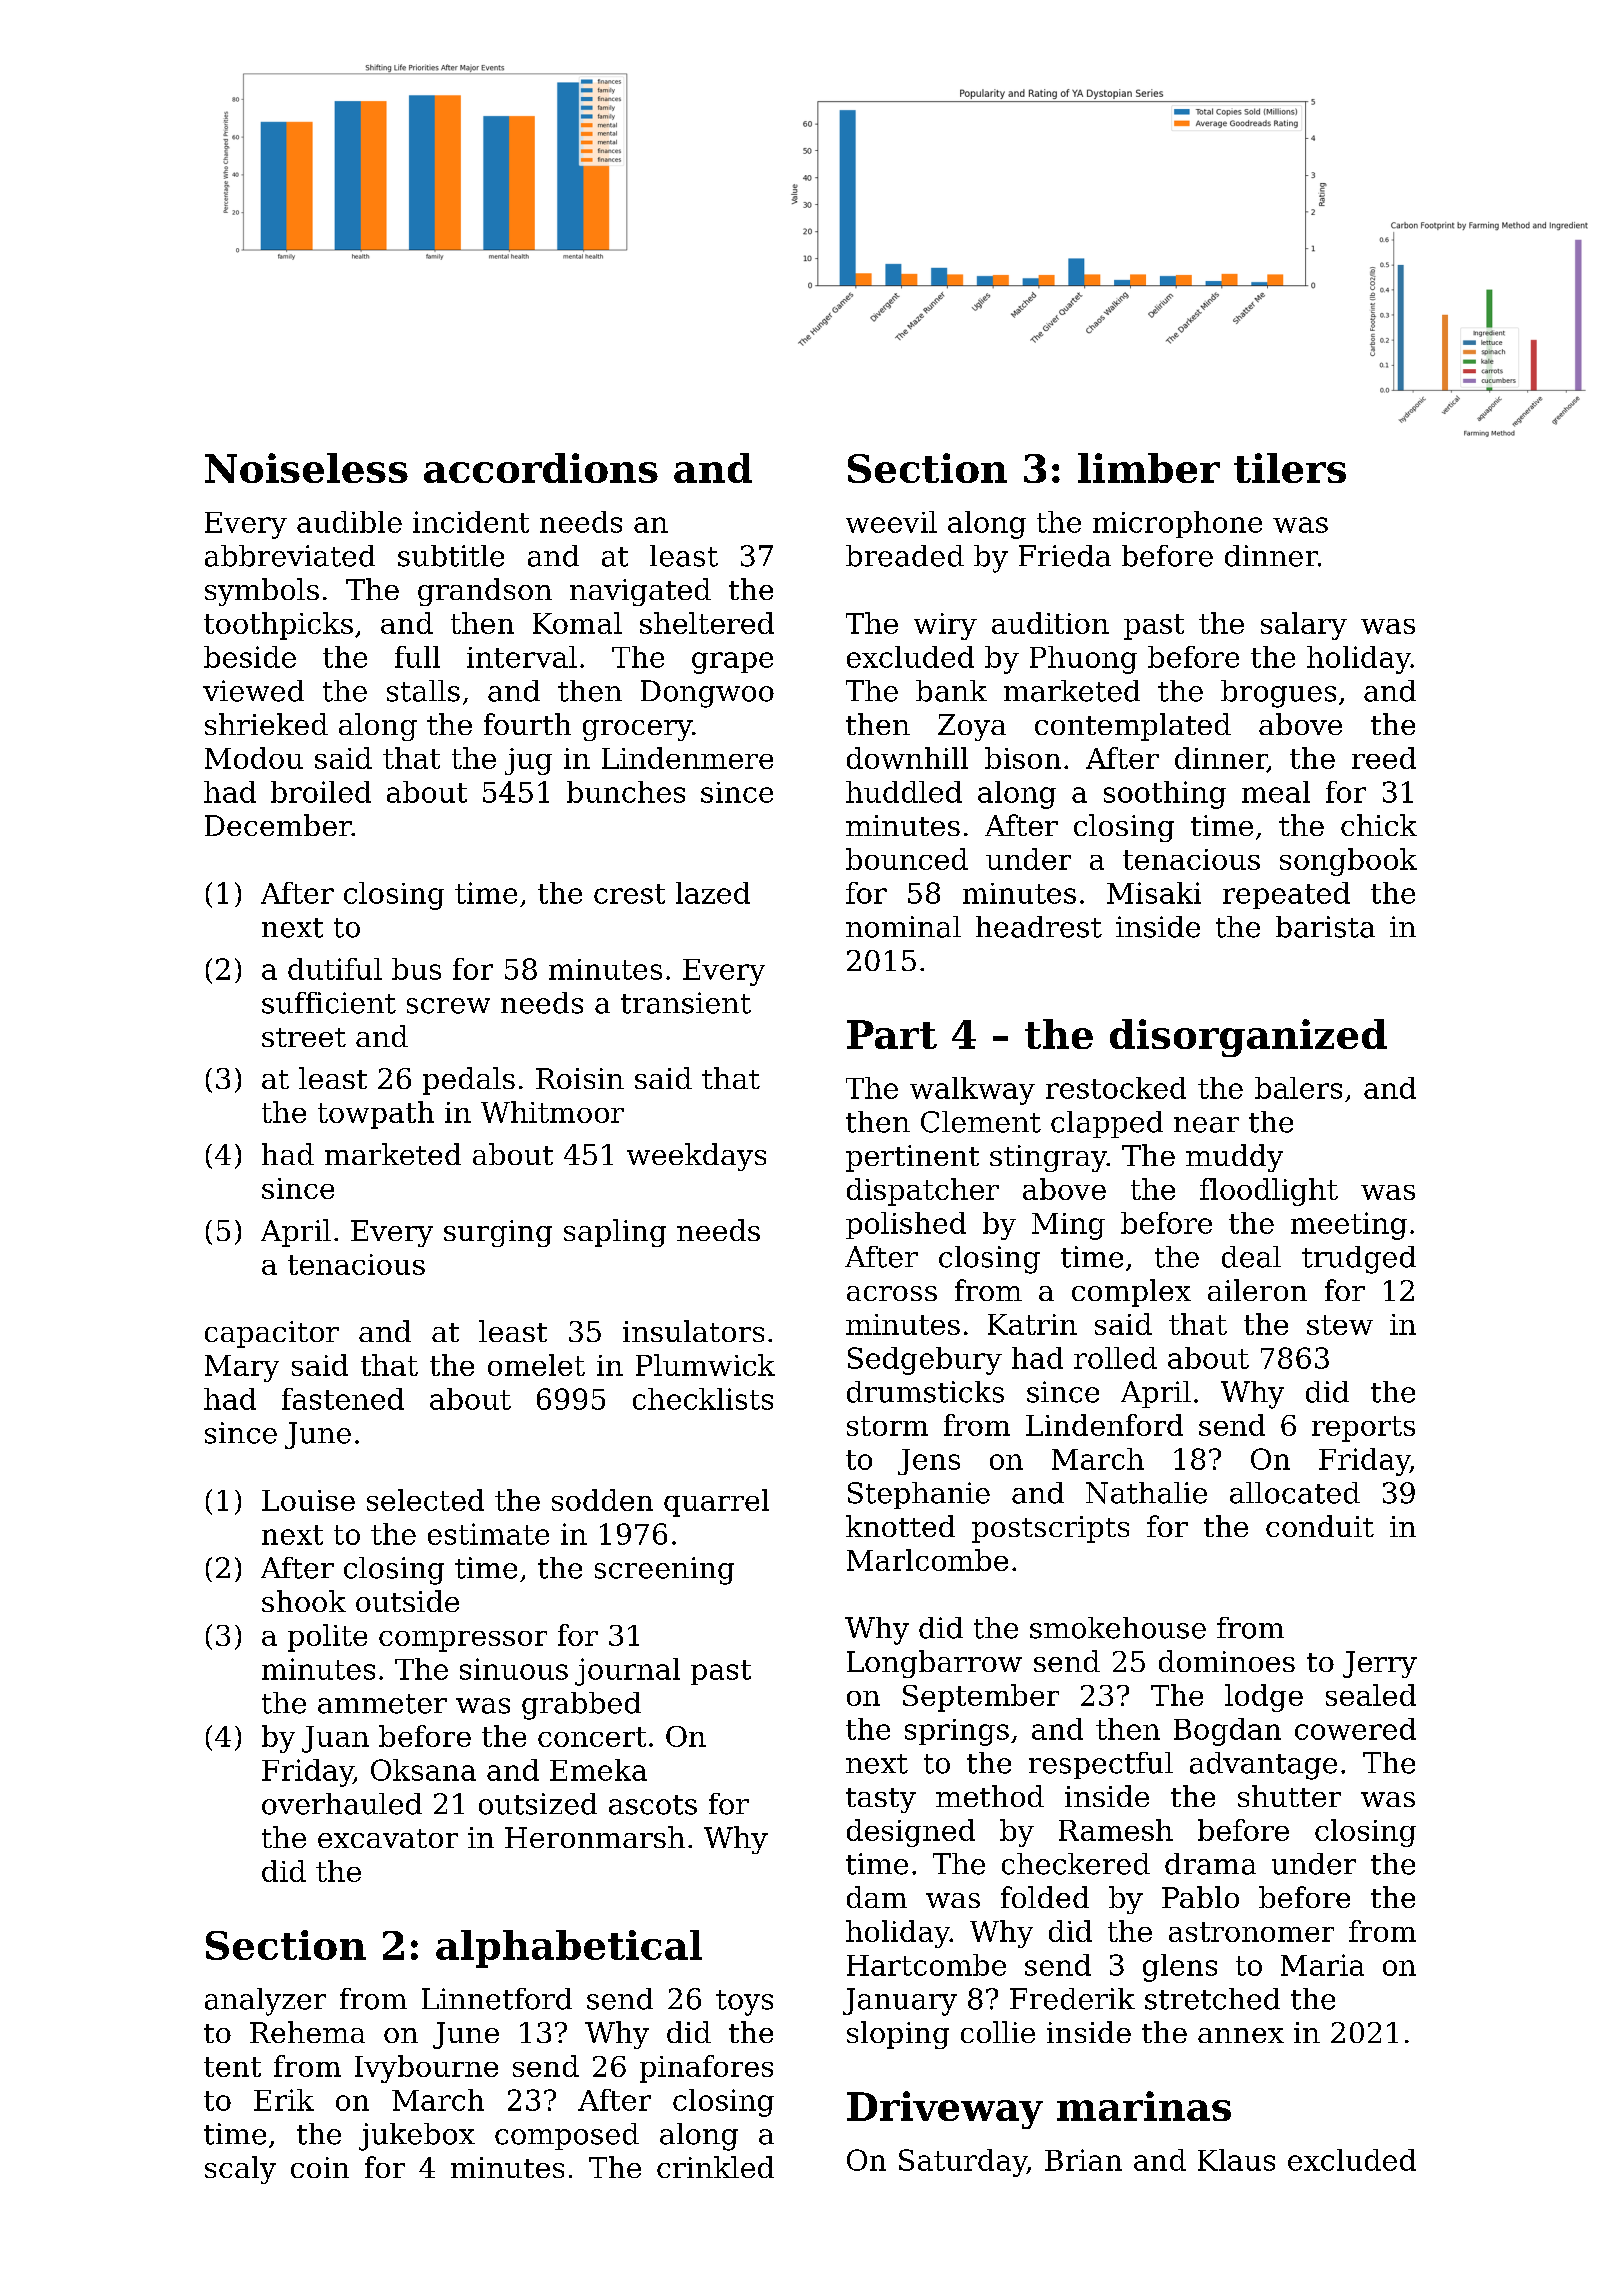 Image resolution: width=1620 pixels, height=2292 pixels. I want to click on weevil, so click(891, 522).
